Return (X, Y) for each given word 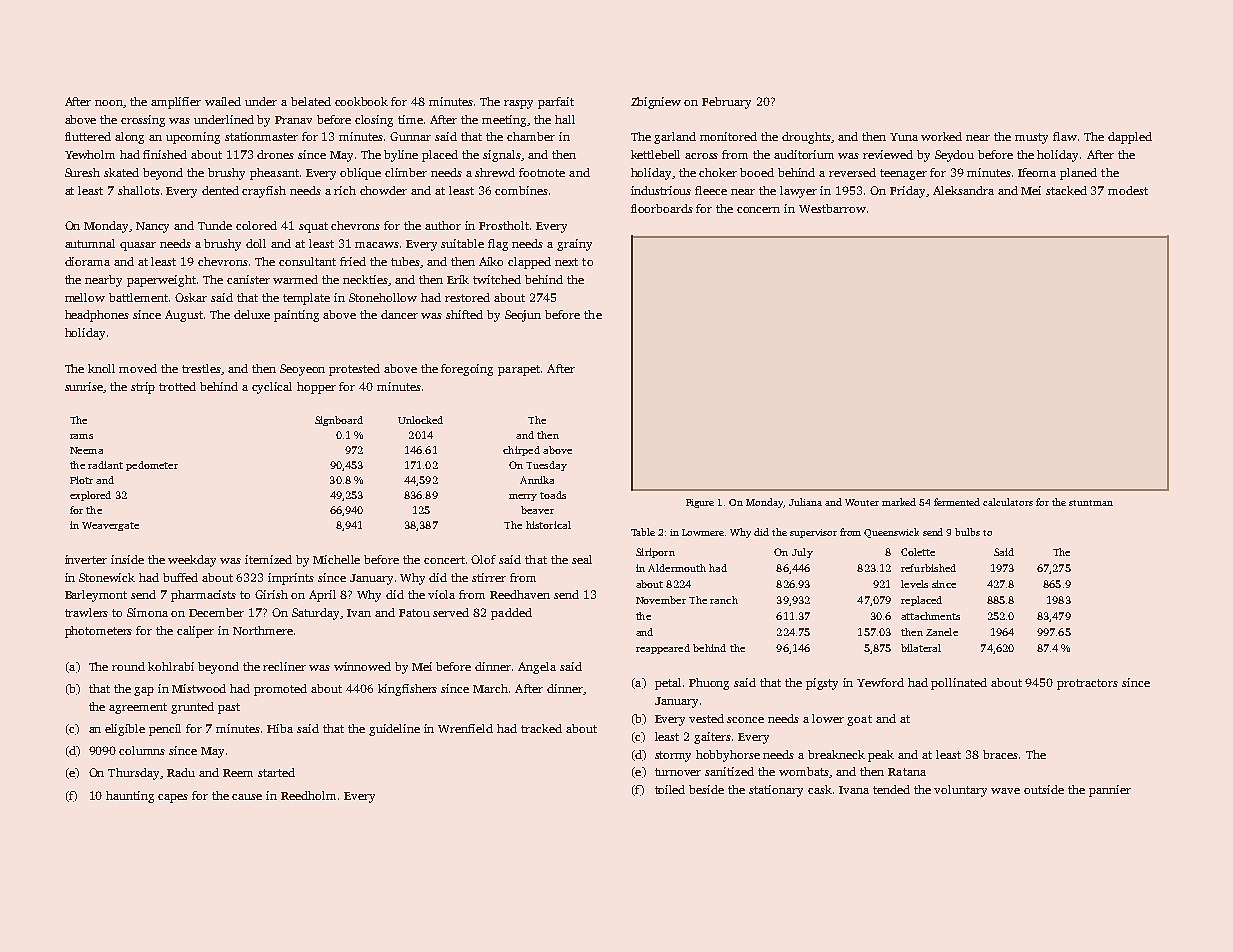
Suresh (82, 172)
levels (914, 584)
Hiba (280, 728)
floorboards (662, 208)
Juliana (805, 502)
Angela (537, 668)
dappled (1130, 138)
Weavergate (110, 526)
